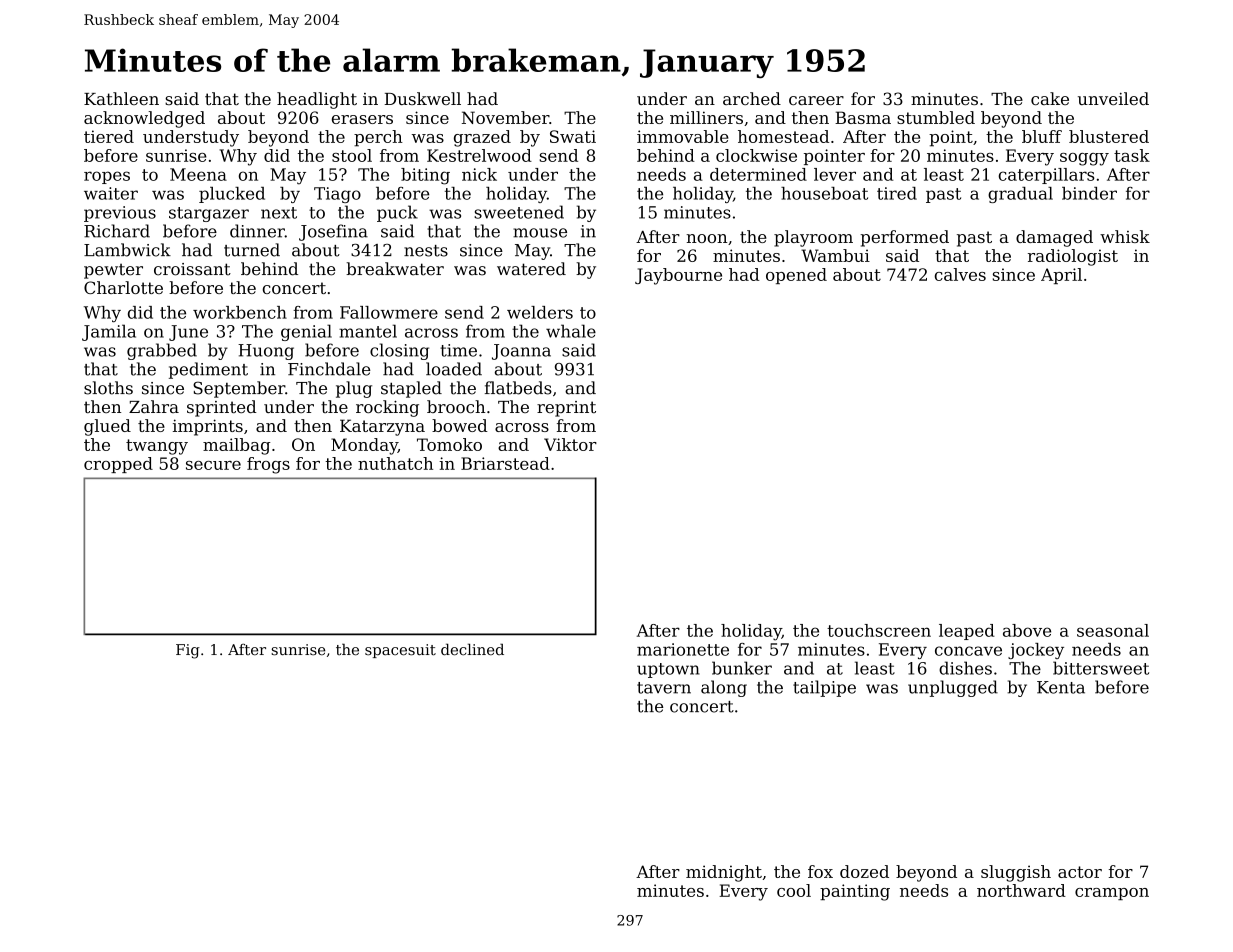 The image size is (1233, 952). I want to click on April, so click(1061, 276).
